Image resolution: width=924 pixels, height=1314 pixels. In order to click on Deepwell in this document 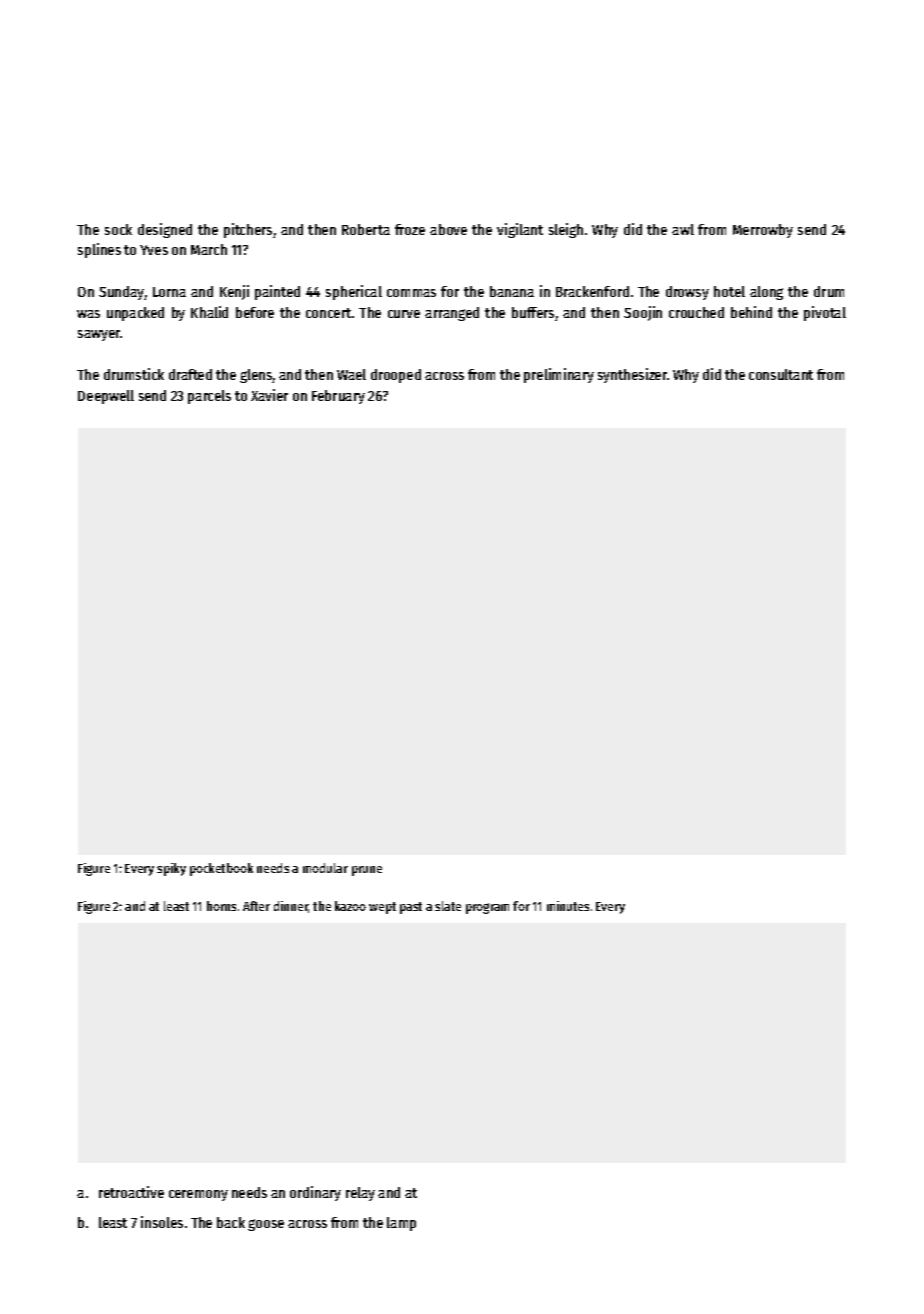, I will do `click(106, 397)`.
